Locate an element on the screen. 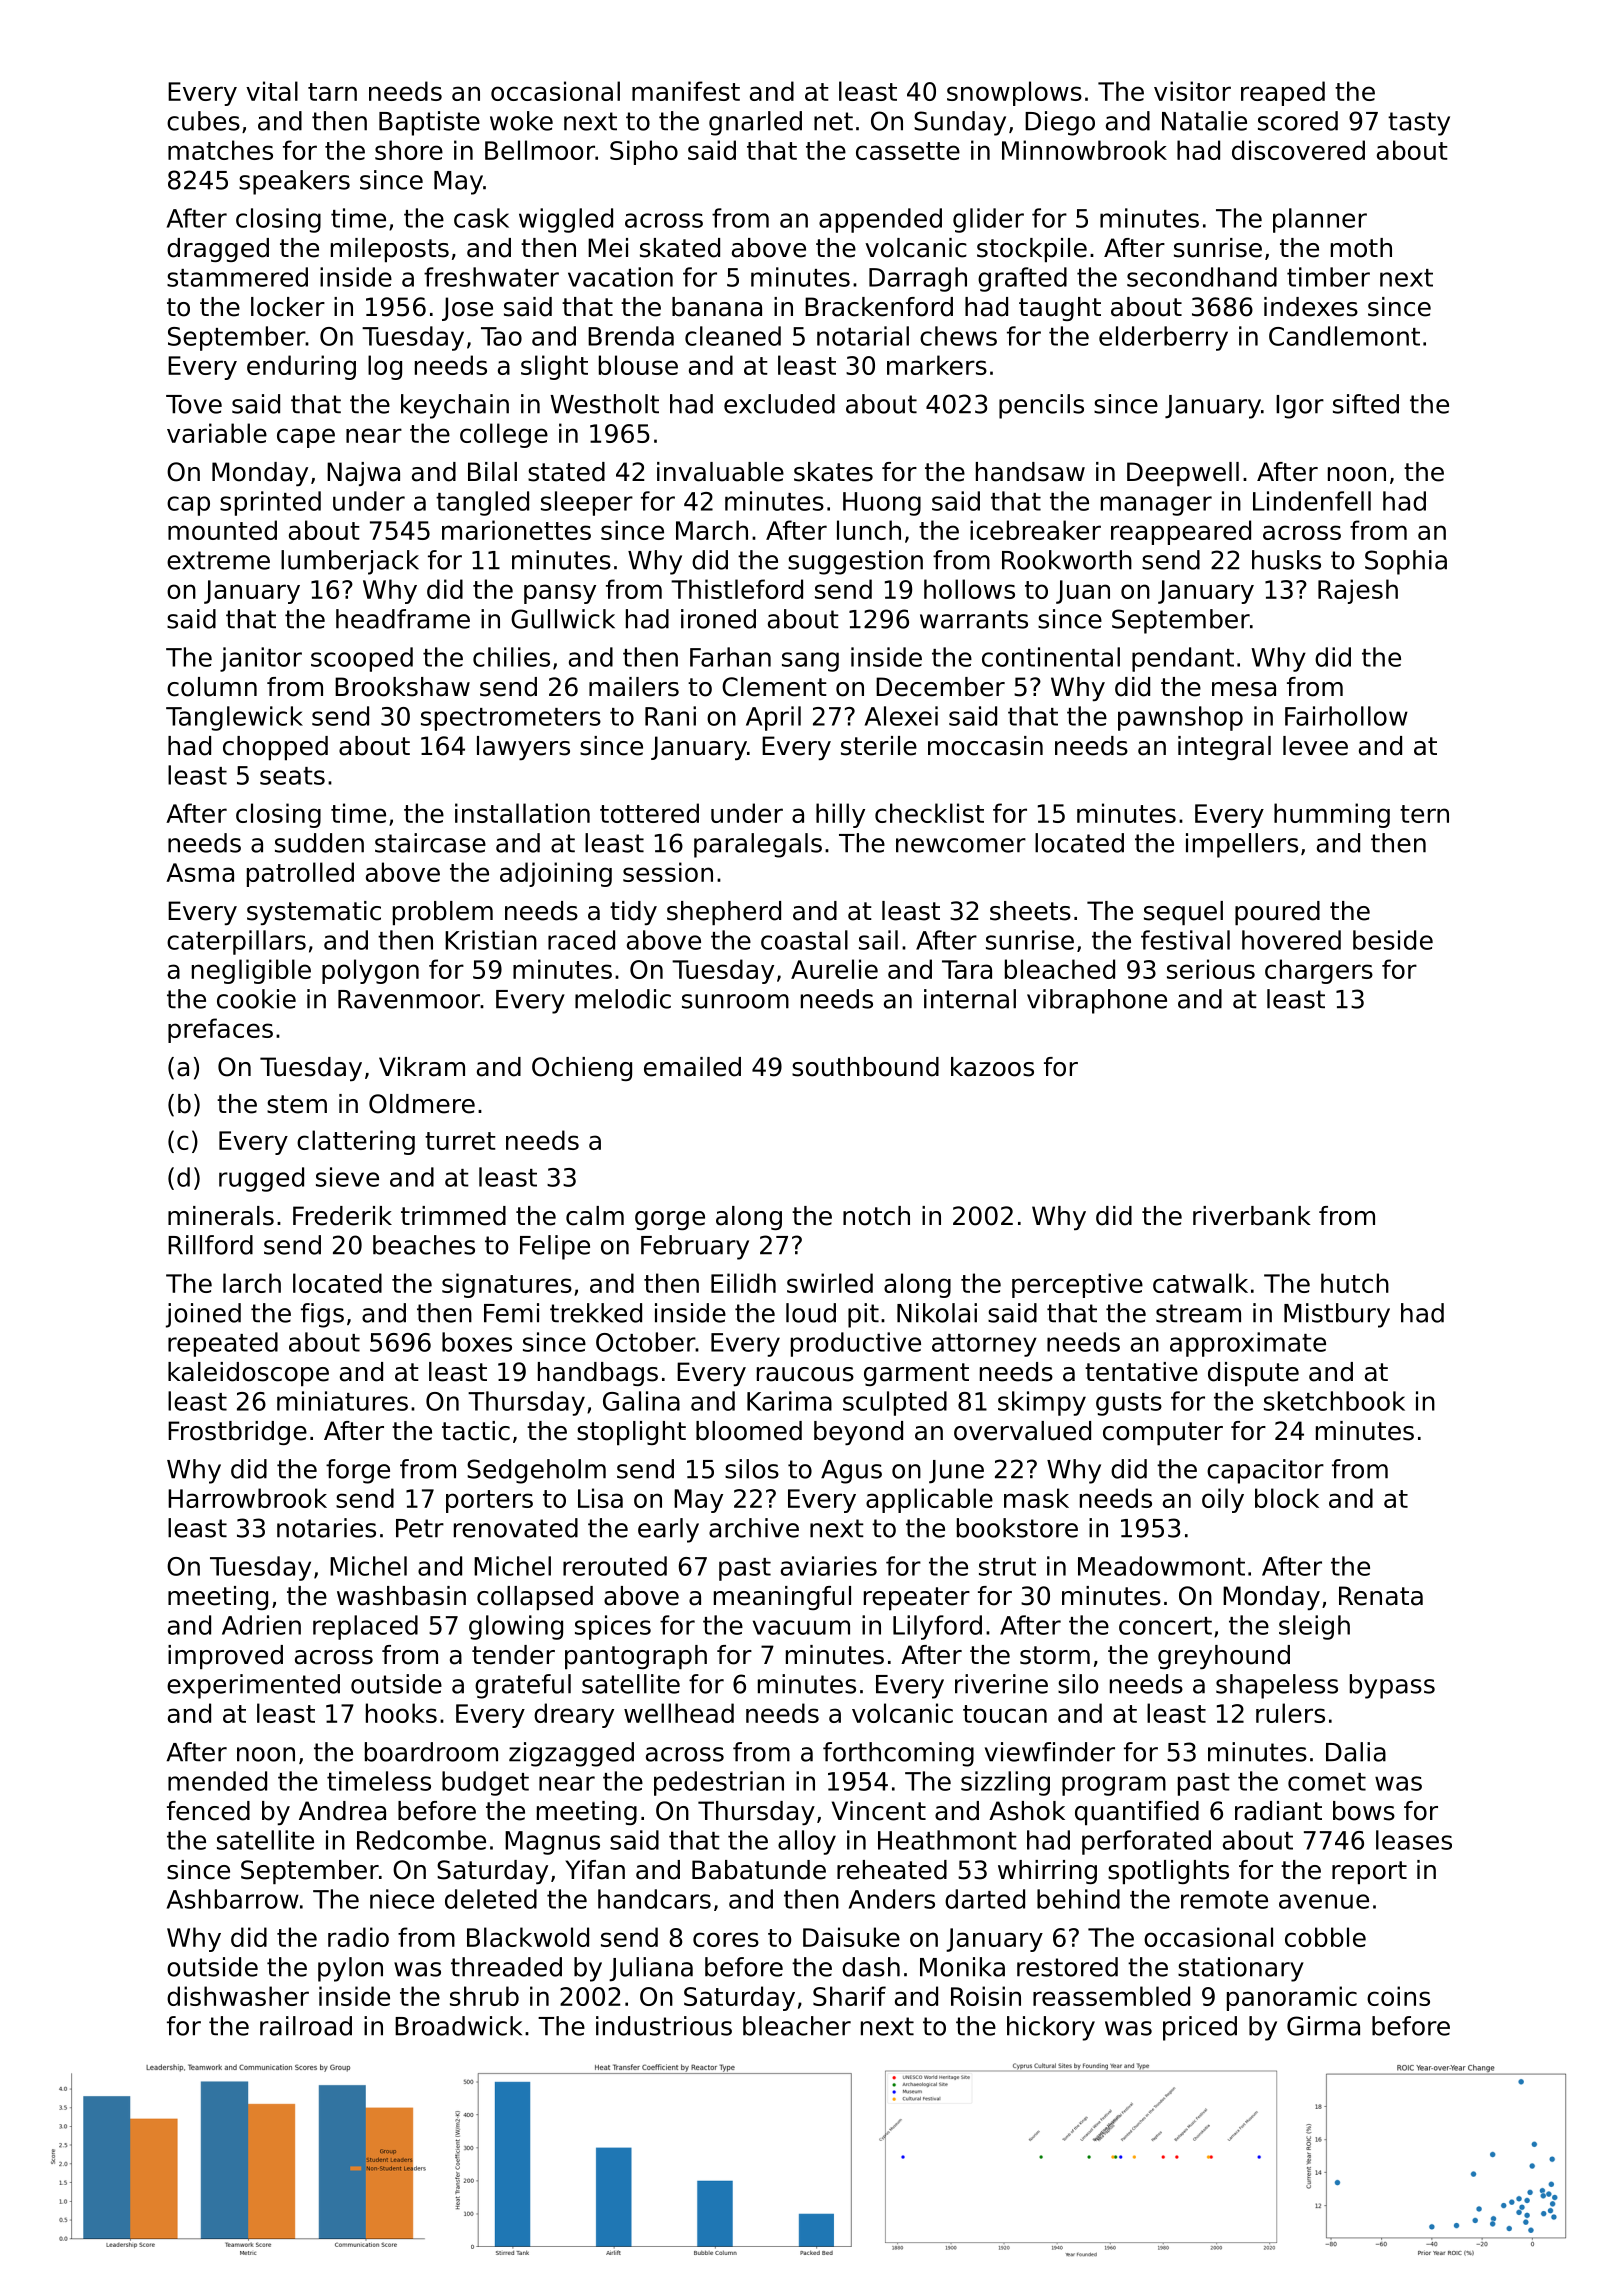  vital is located at coordinates (272, 91).
